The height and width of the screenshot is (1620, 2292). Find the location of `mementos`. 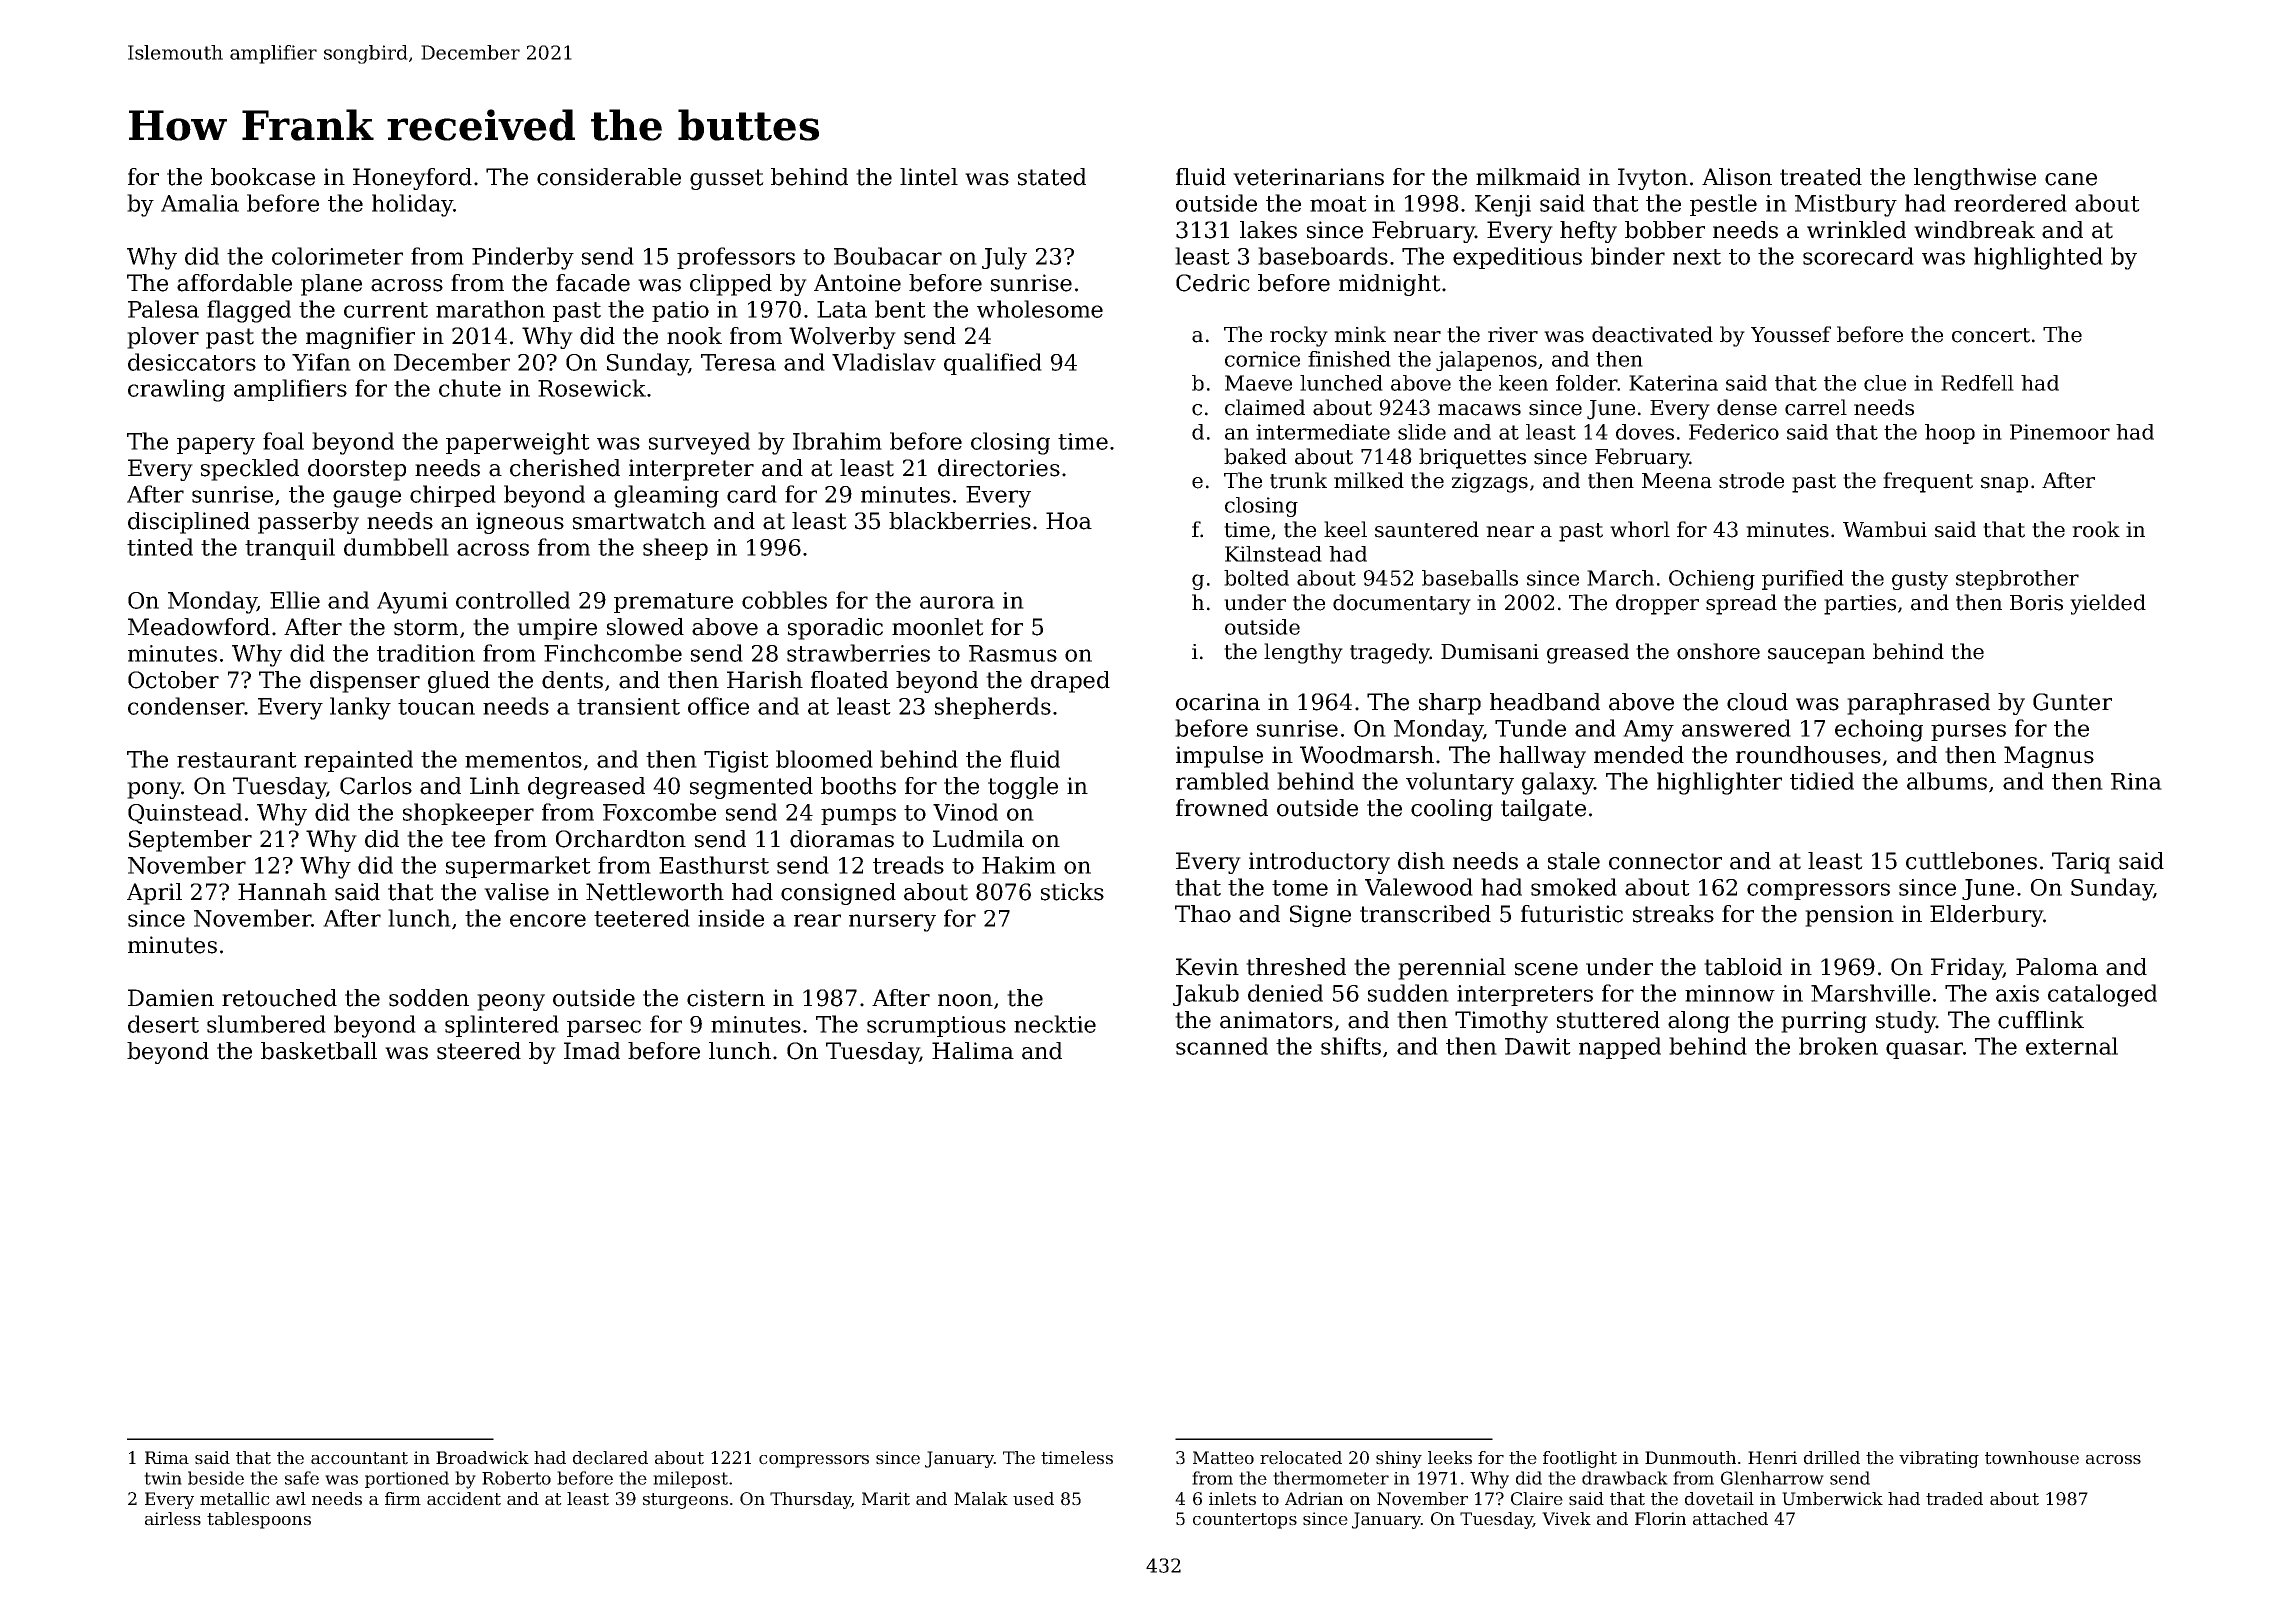

mementos is located at coordinates (523, 760).
